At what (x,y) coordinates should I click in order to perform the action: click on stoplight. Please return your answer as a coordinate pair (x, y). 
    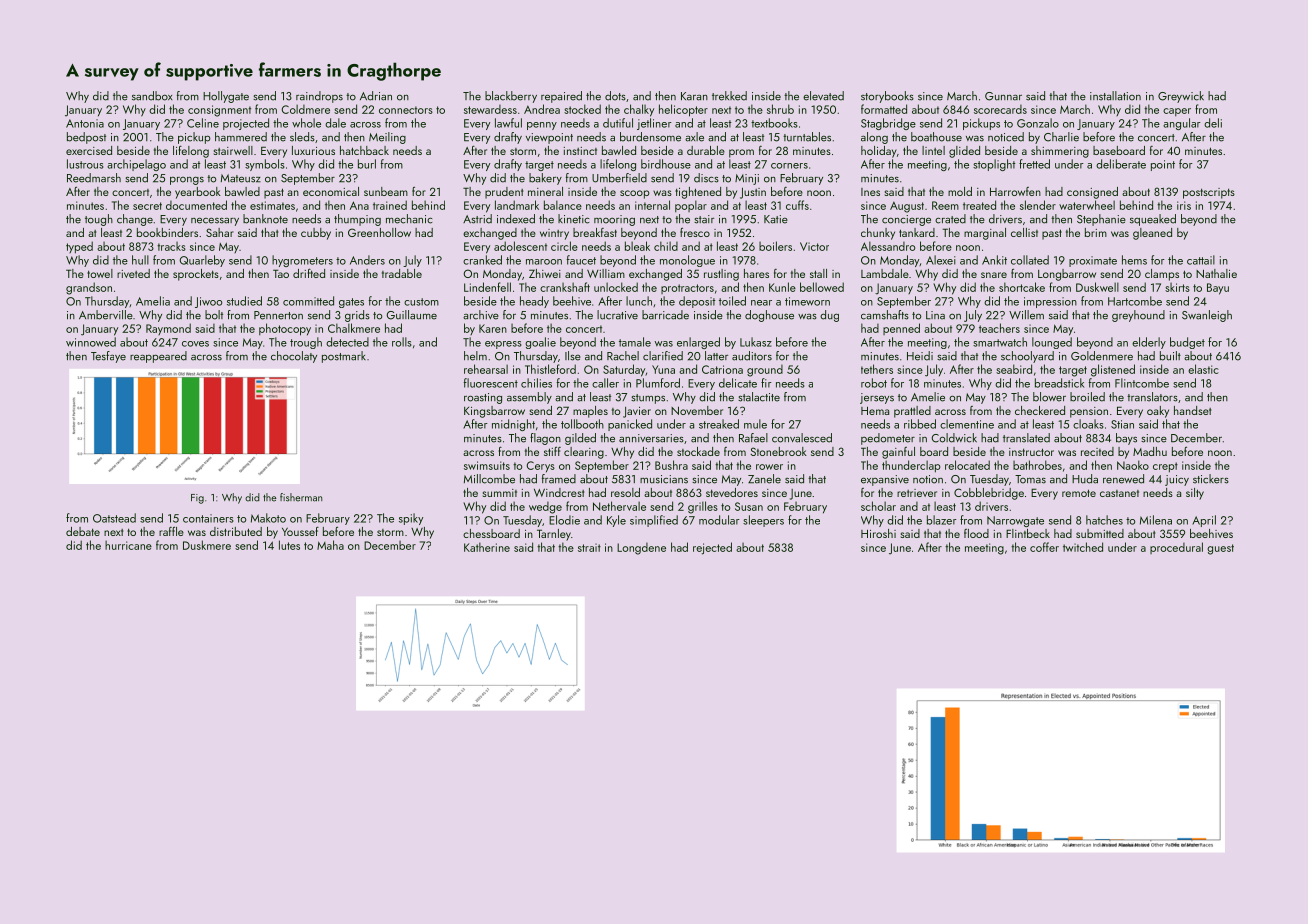
    Looking at the image, I should click on (994, 165).
